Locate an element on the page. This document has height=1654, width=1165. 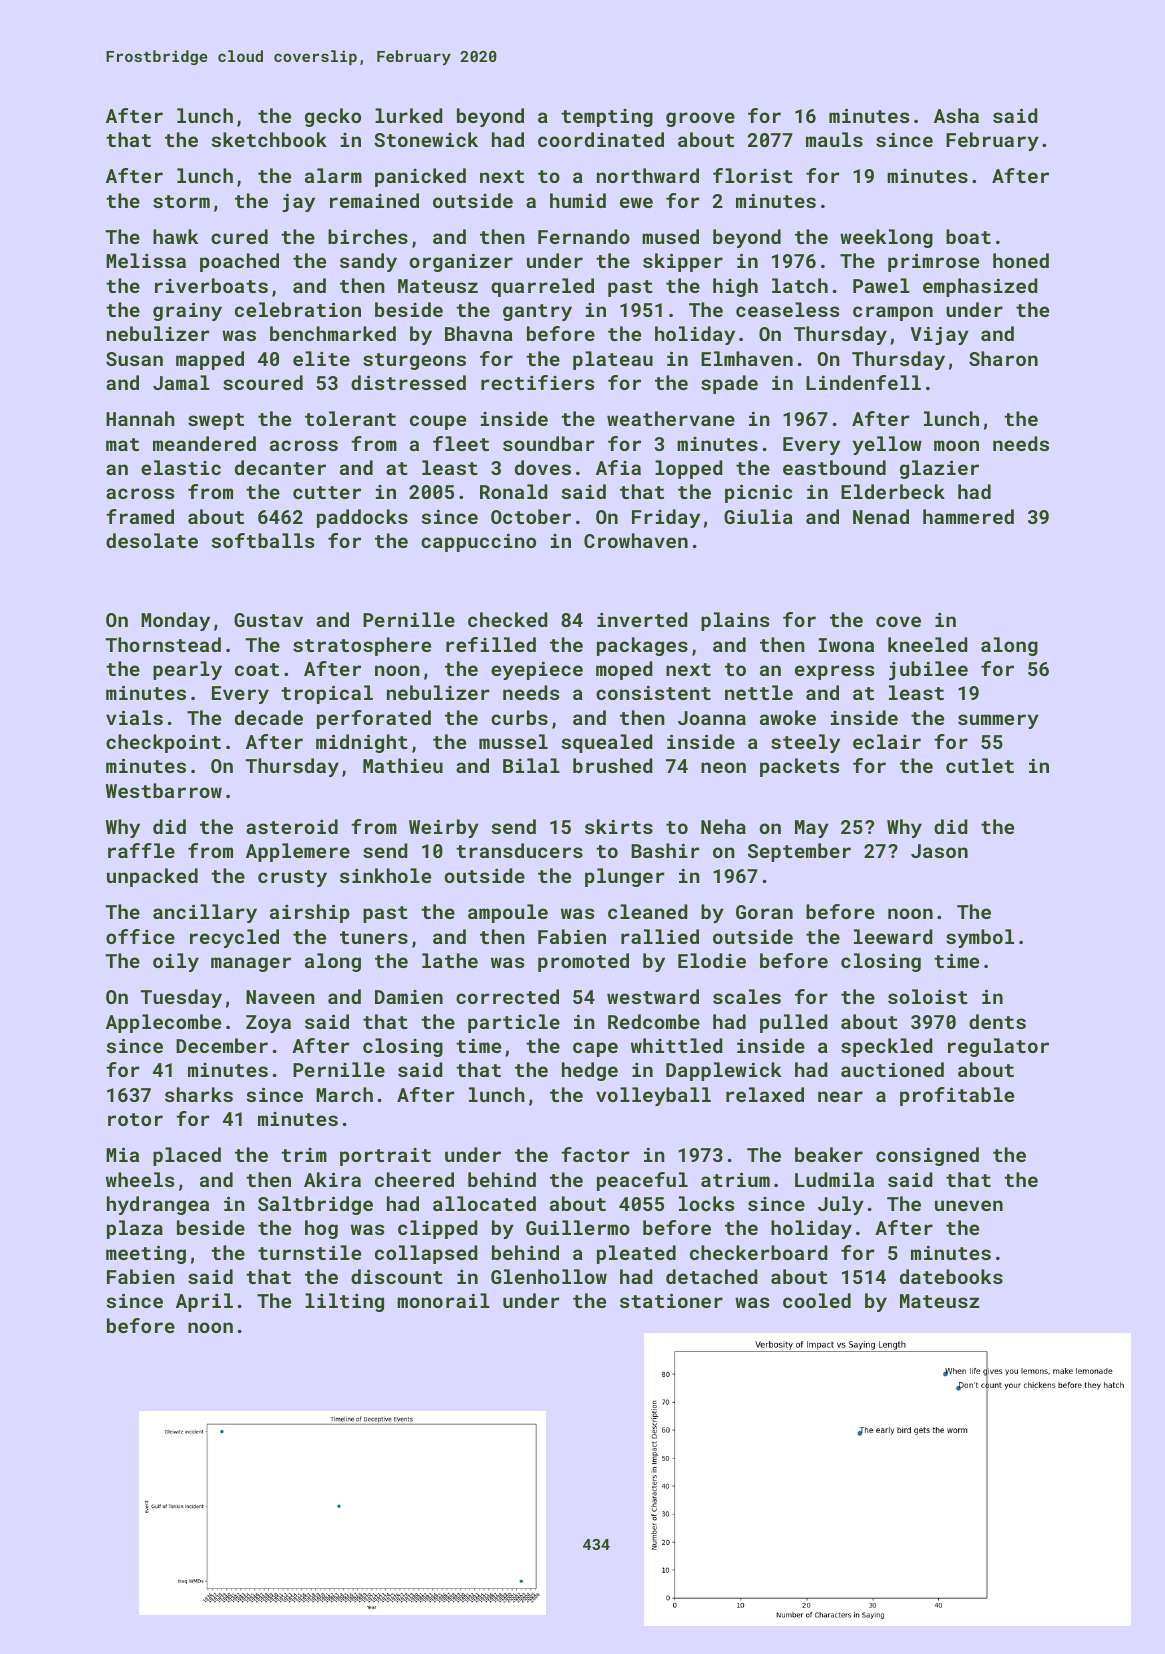
meeting is located at coordinates (146, 1254).
